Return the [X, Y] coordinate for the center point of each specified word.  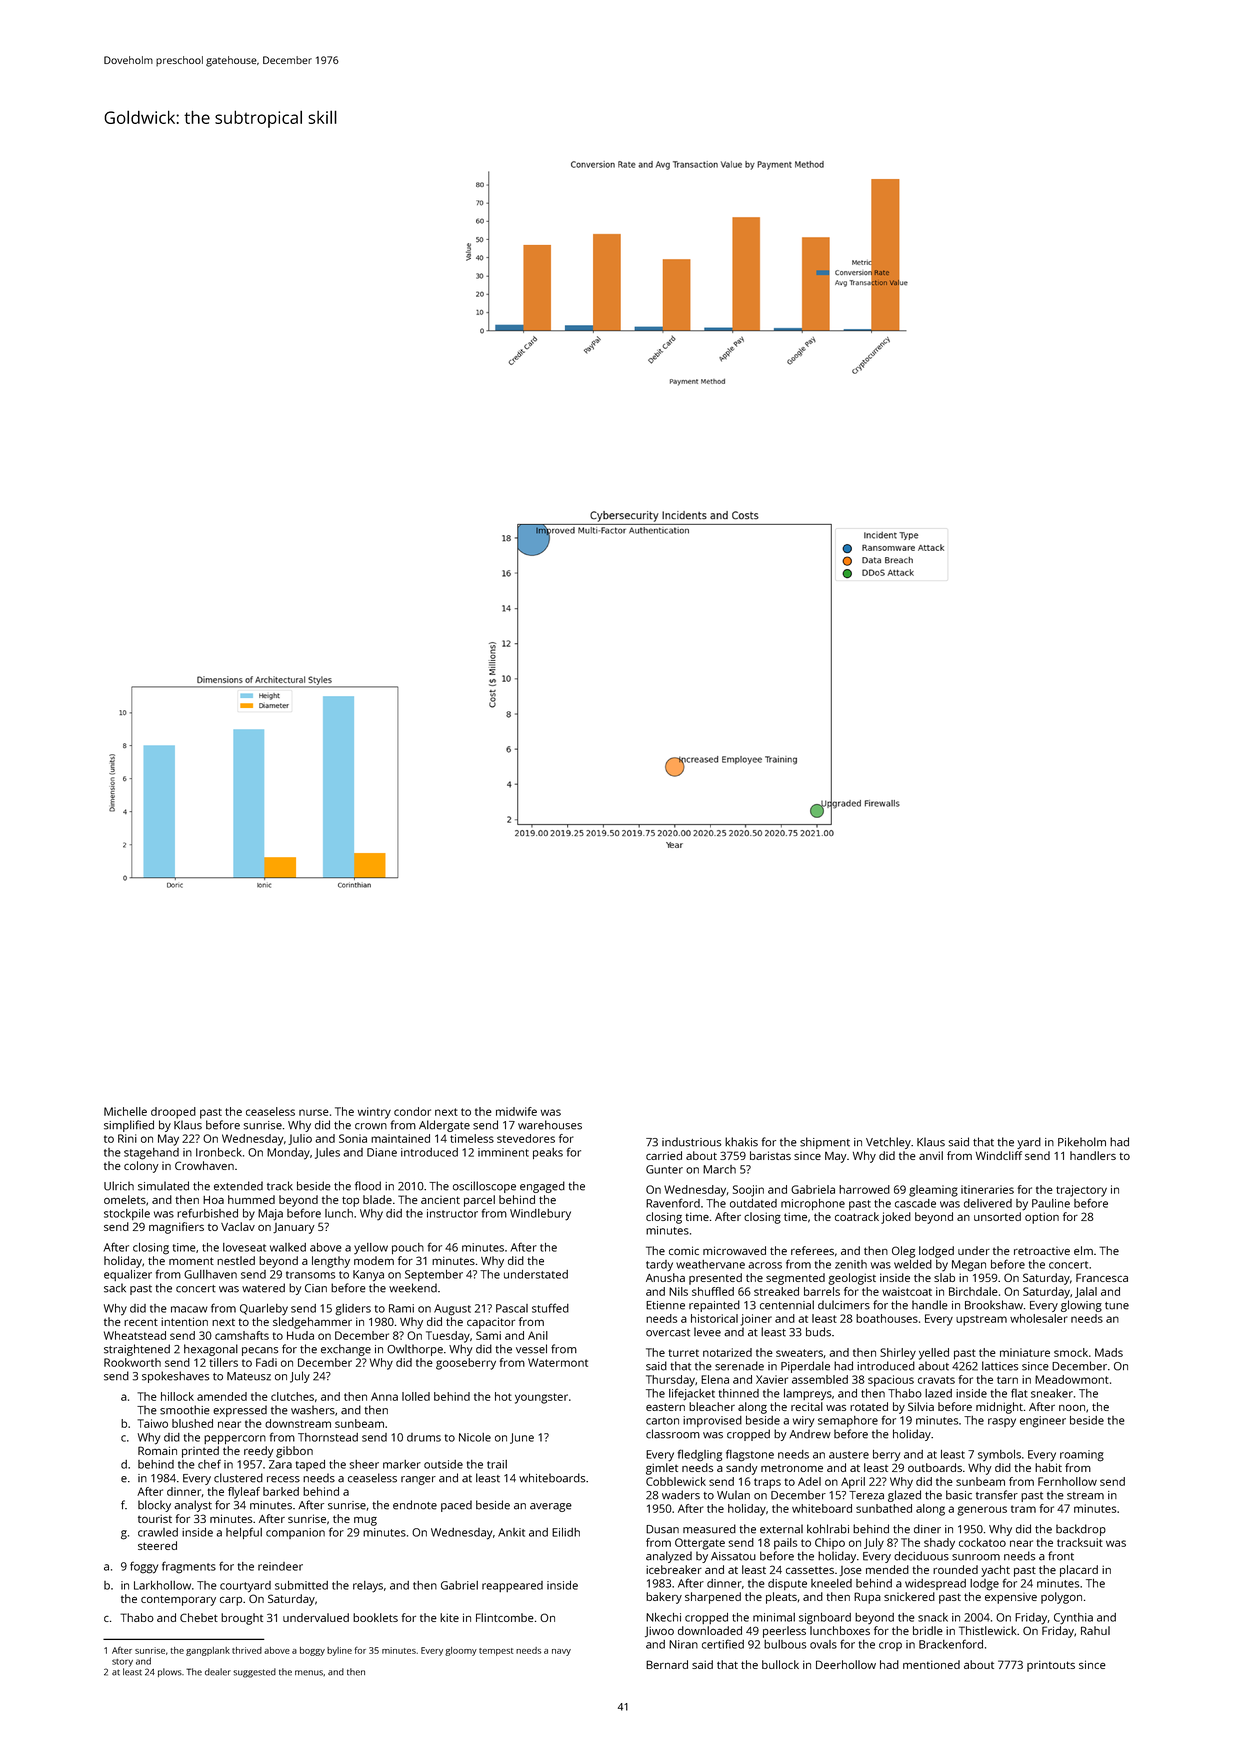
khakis [741, 1142]
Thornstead [328, 1437]
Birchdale [973, 1291]
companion [295, 1533]
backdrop [1081, 1530]
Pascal [512, 1308]
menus [309, 1673]
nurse [314, 1112]
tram [1023, 1509]
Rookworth [132, 1362]
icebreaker [674, 1569]
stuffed [550, 1308]
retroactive [1042, 1251]
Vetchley [888, 1143]
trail [497, 1464]
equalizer [128, 1275]
